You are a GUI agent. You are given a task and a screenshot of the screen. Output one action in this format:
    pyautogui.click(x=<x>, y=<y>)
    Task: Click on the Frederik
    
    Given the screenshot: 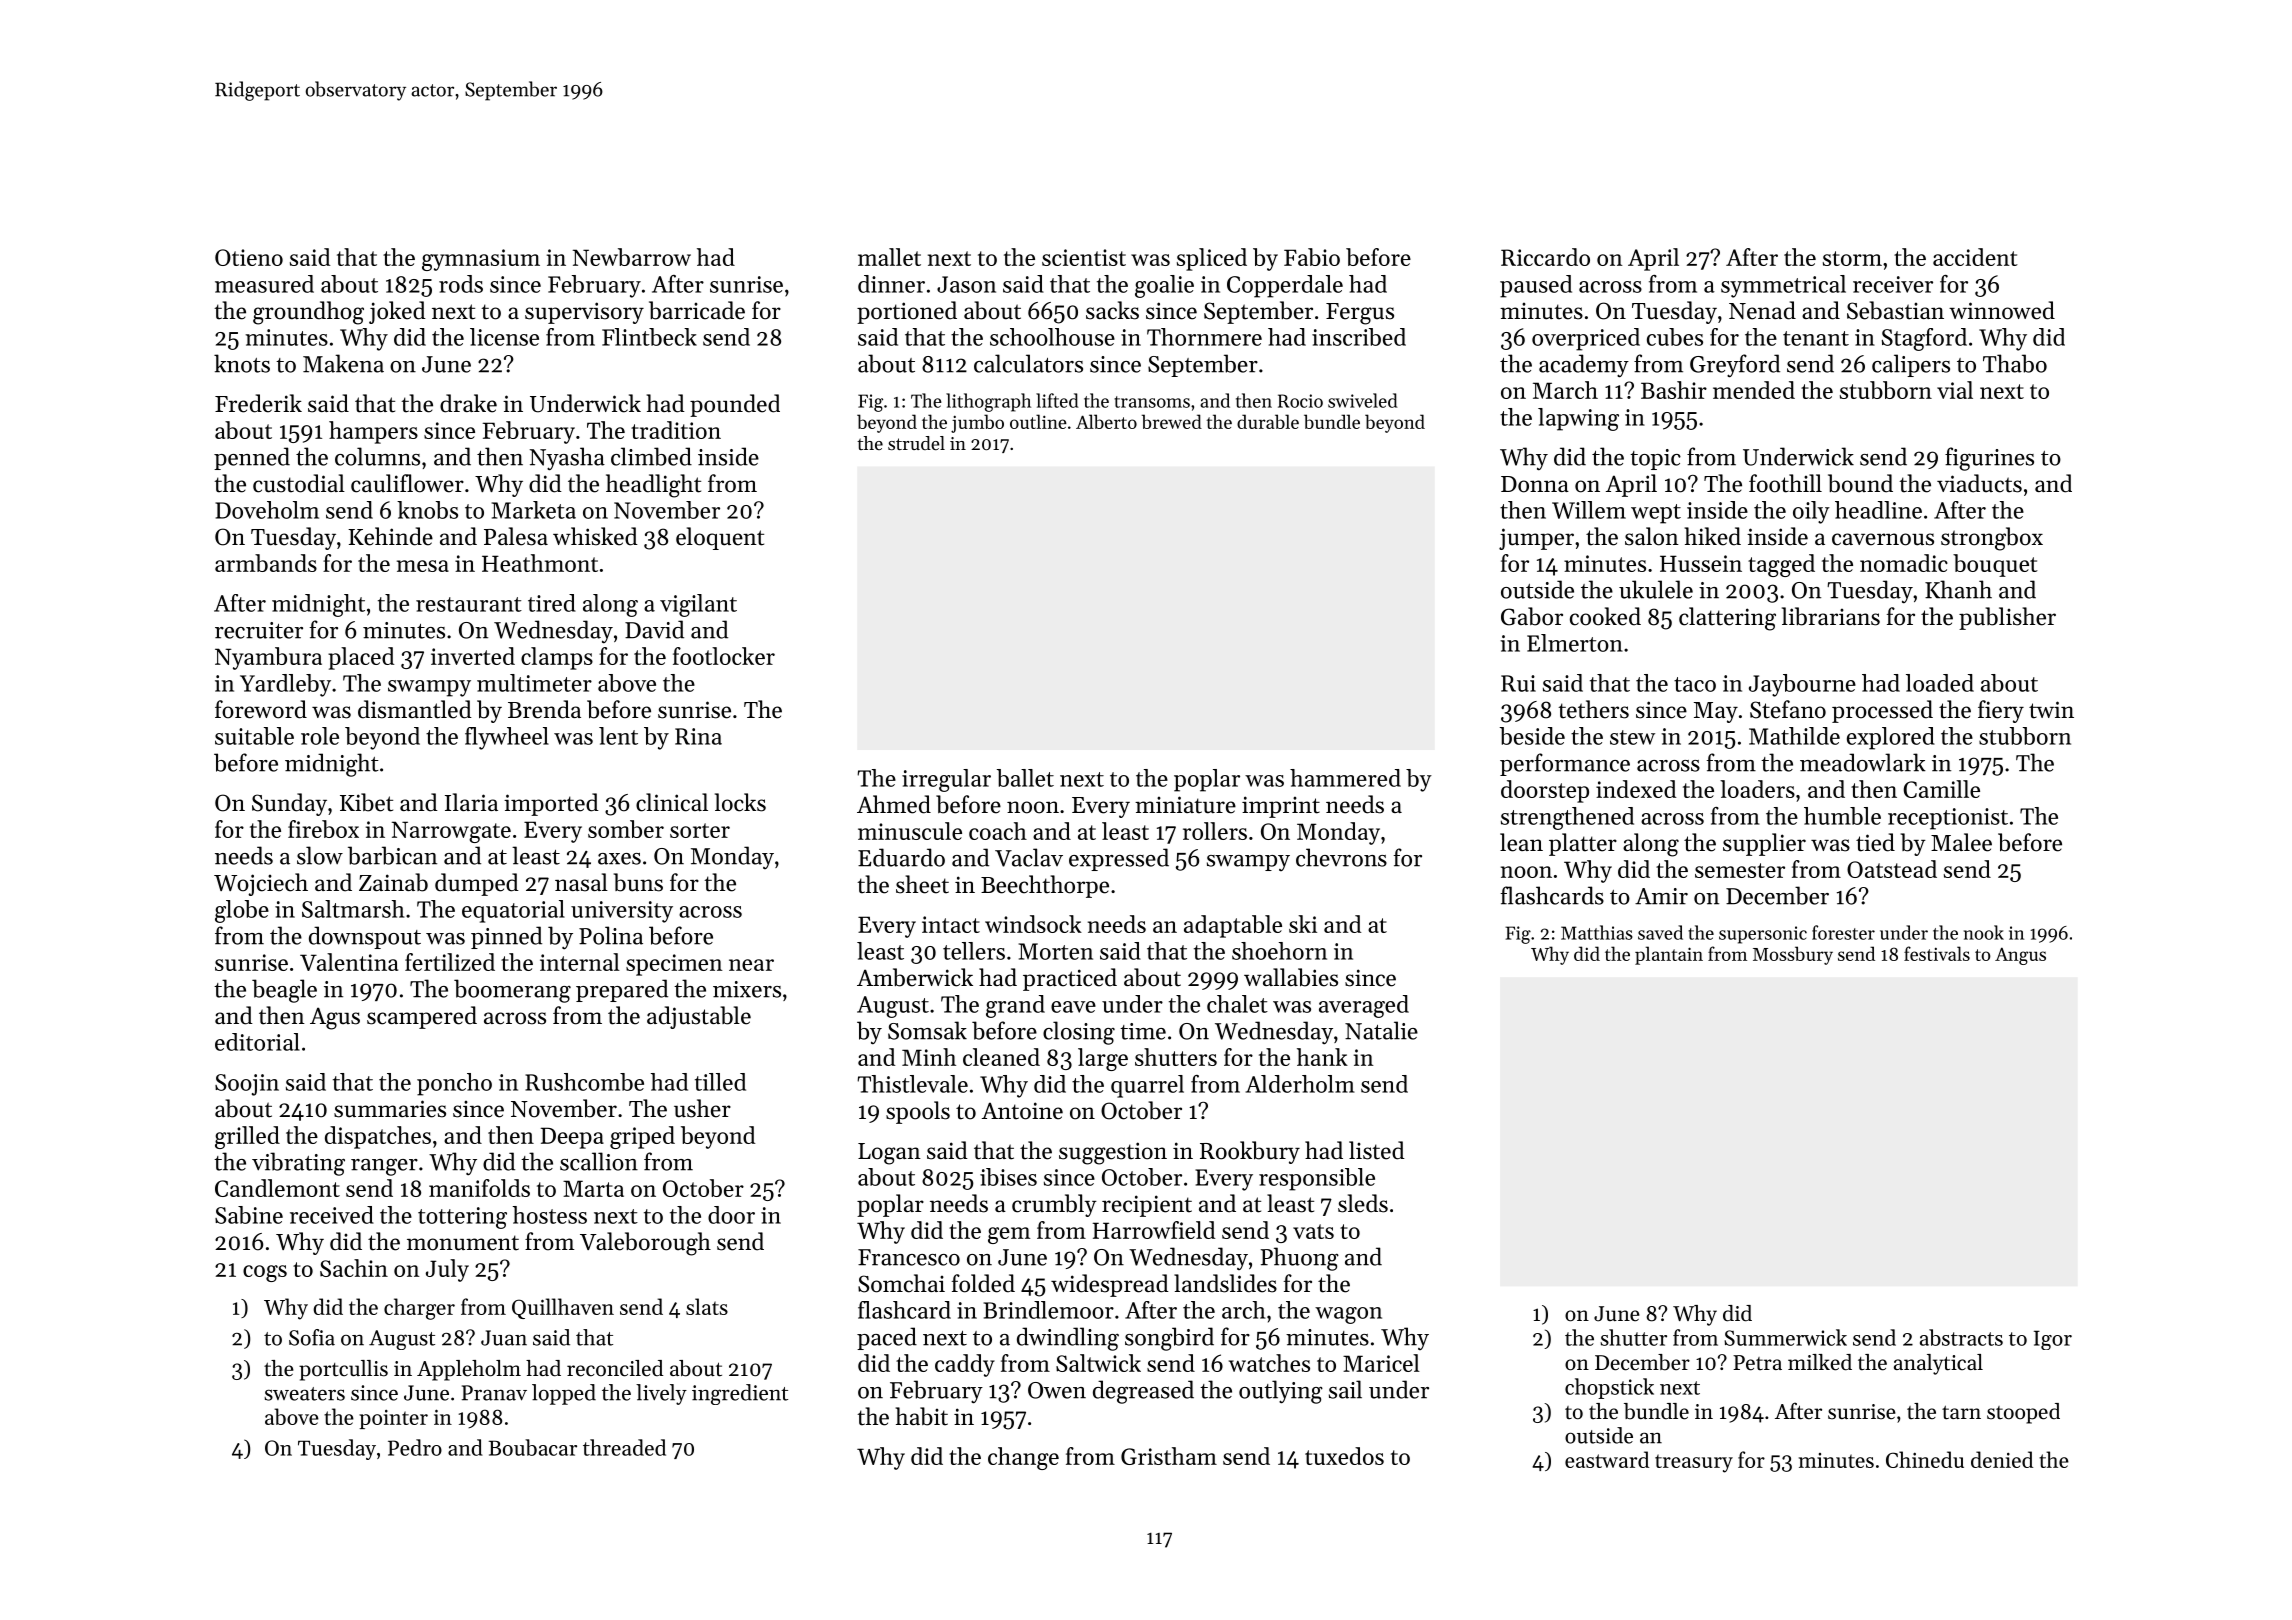 What is the action you would take?
    pyautogui.click(x=258, y=403)
